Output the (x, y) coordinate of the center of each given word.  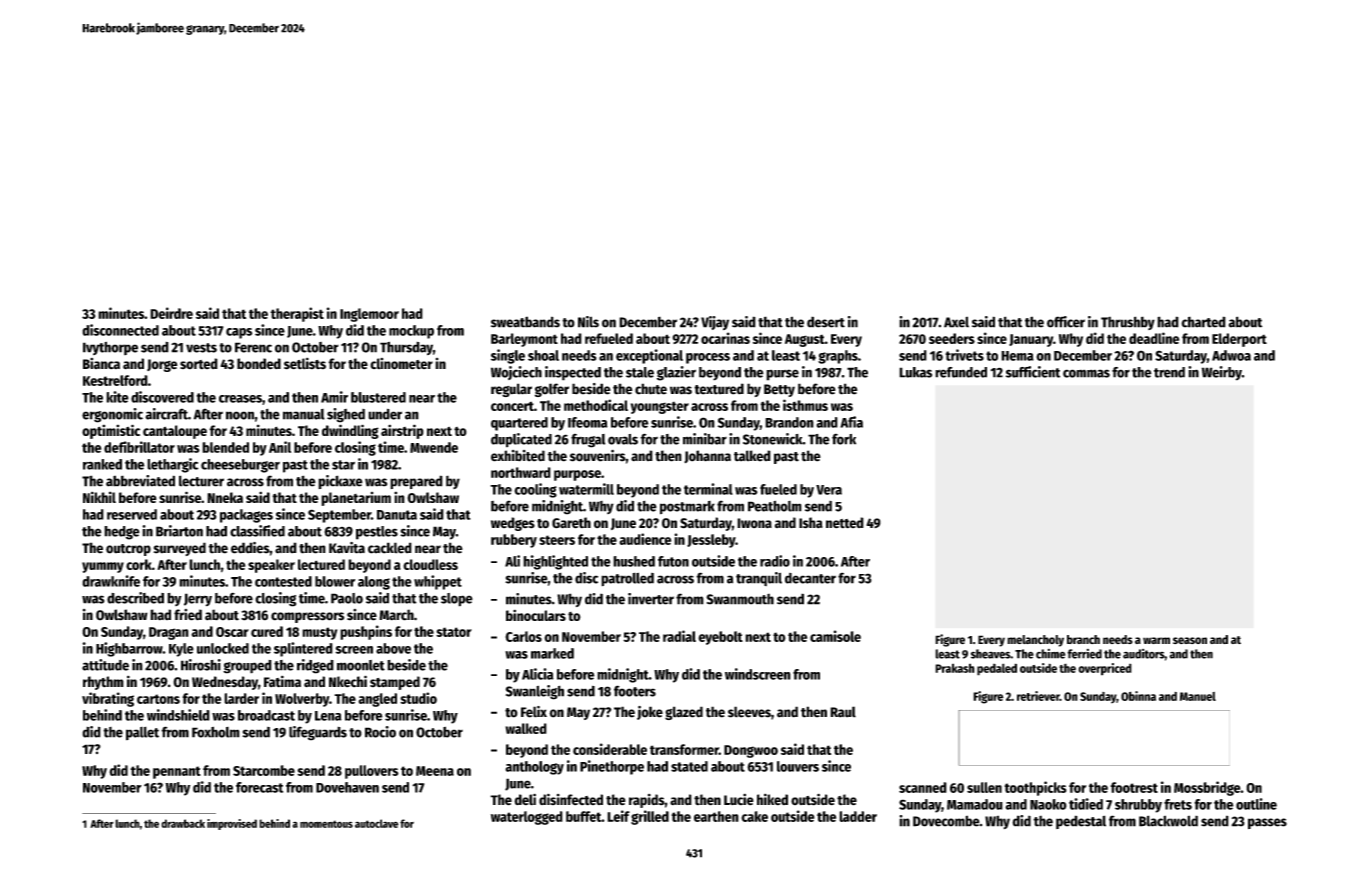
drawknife (111, 581)
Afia (851, 422)
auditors (1144, 654)
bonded (259, 364)
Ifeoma (588, 422)
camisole (835, 636)
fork (844, 439)
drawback (183, 823)
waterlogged (527, 818)
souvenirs (598, 455)
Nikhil (99, 497)
